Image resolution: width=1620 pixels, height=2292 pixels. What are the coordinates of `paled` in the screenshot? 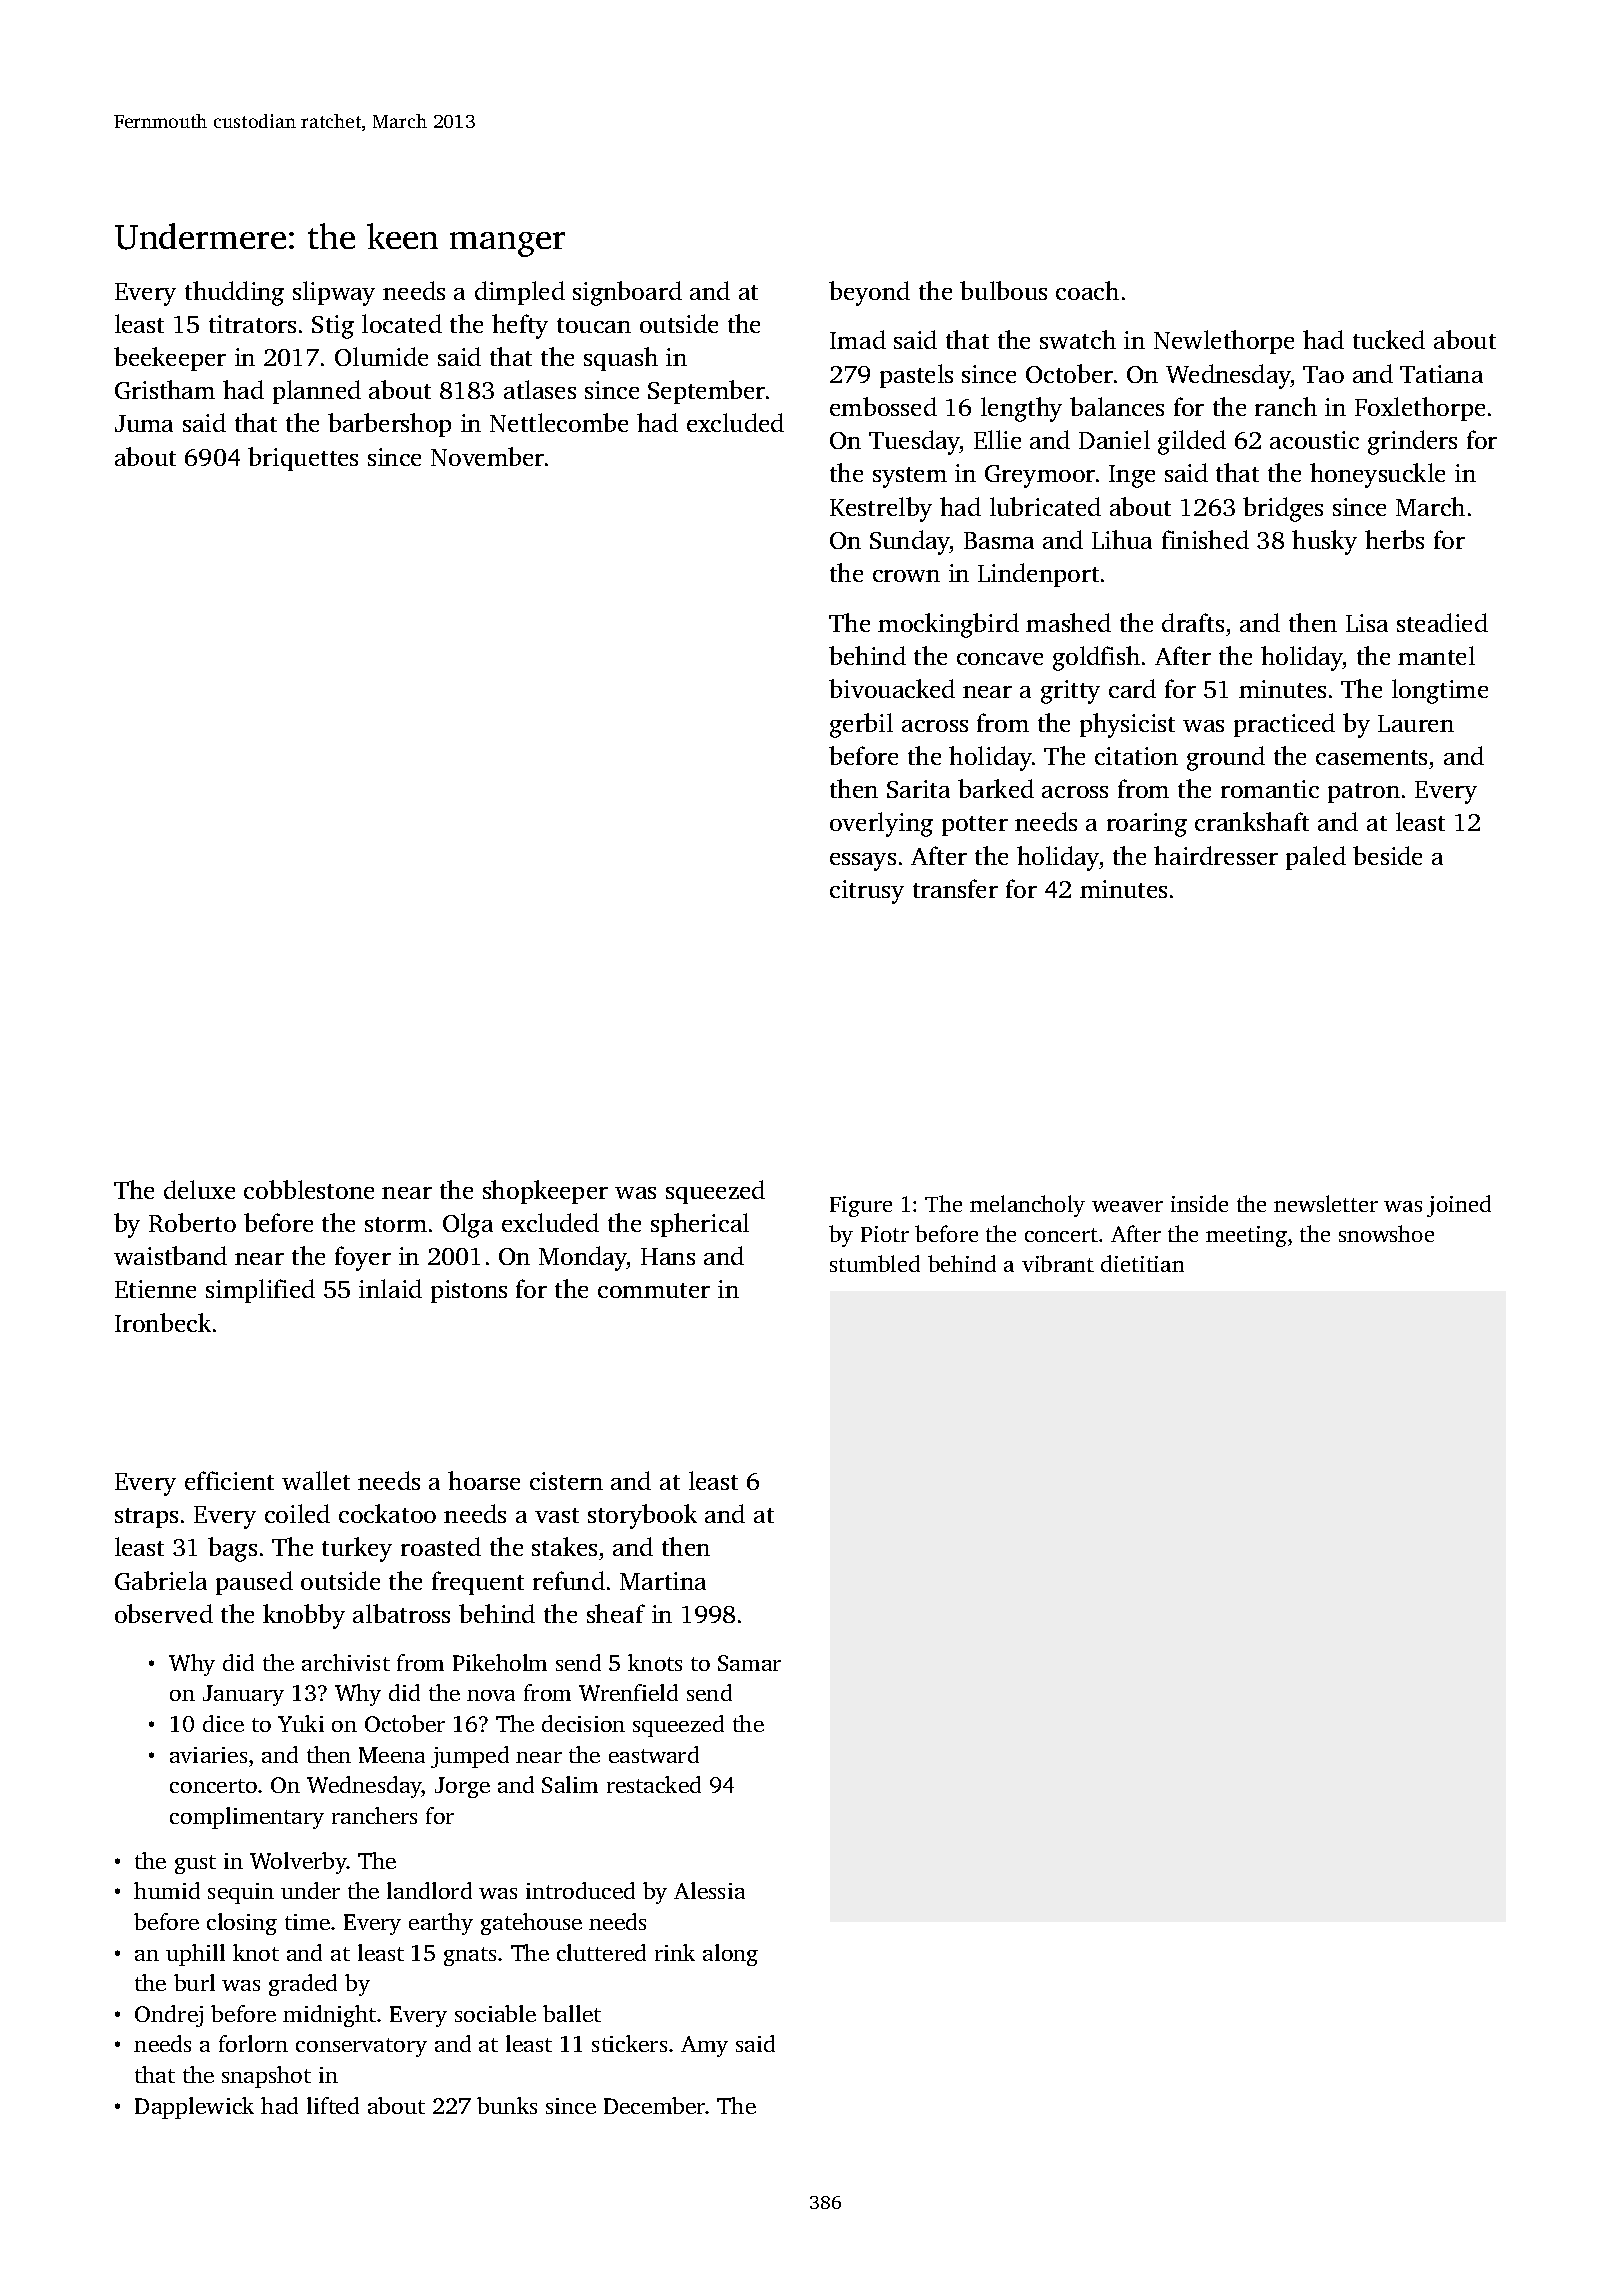 It's located at (1316, 858).
